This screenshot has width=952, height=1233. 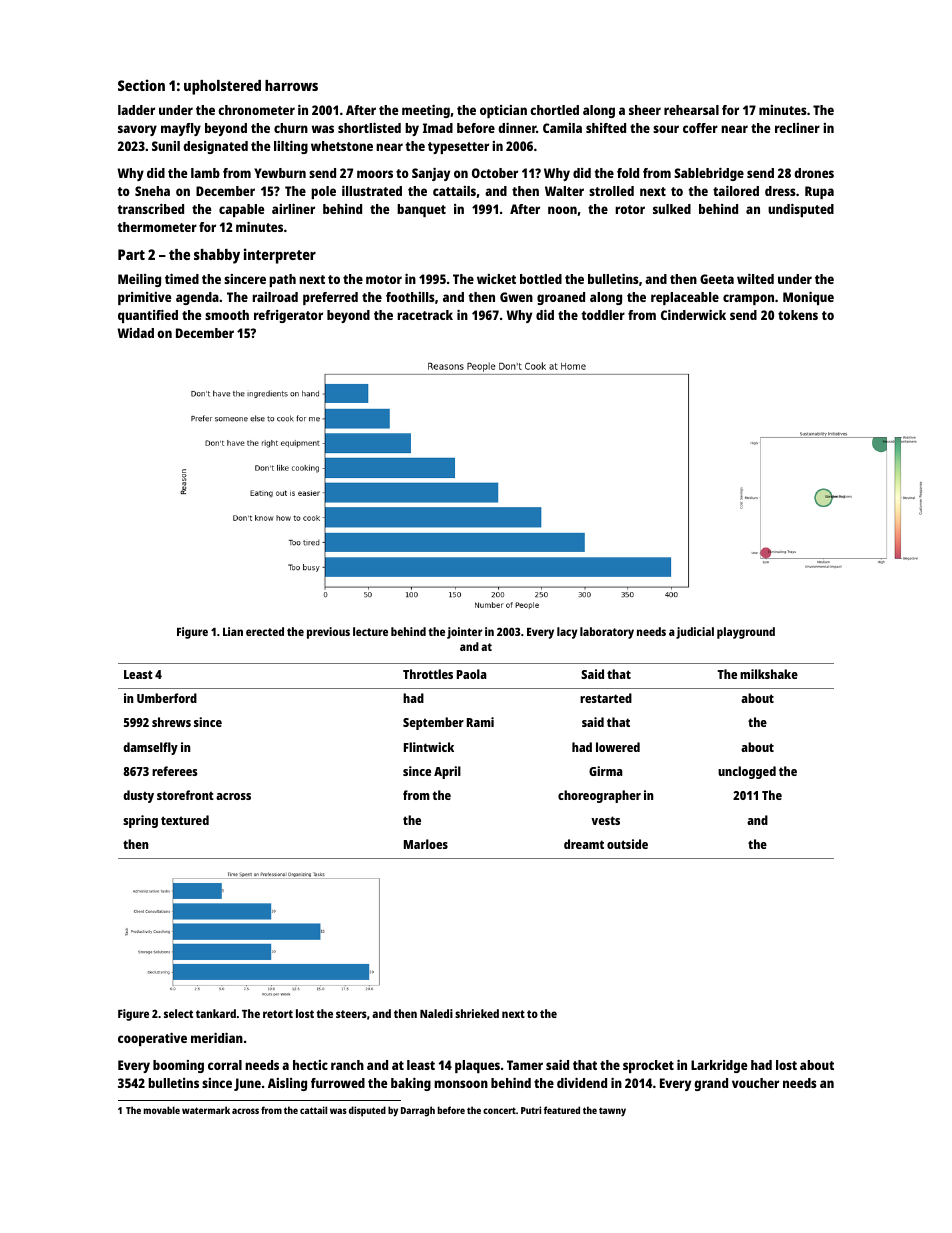 What do you see at coordinates (141, 85) in the screenshot?
I see `Section` at bounding box center [141, 85].
